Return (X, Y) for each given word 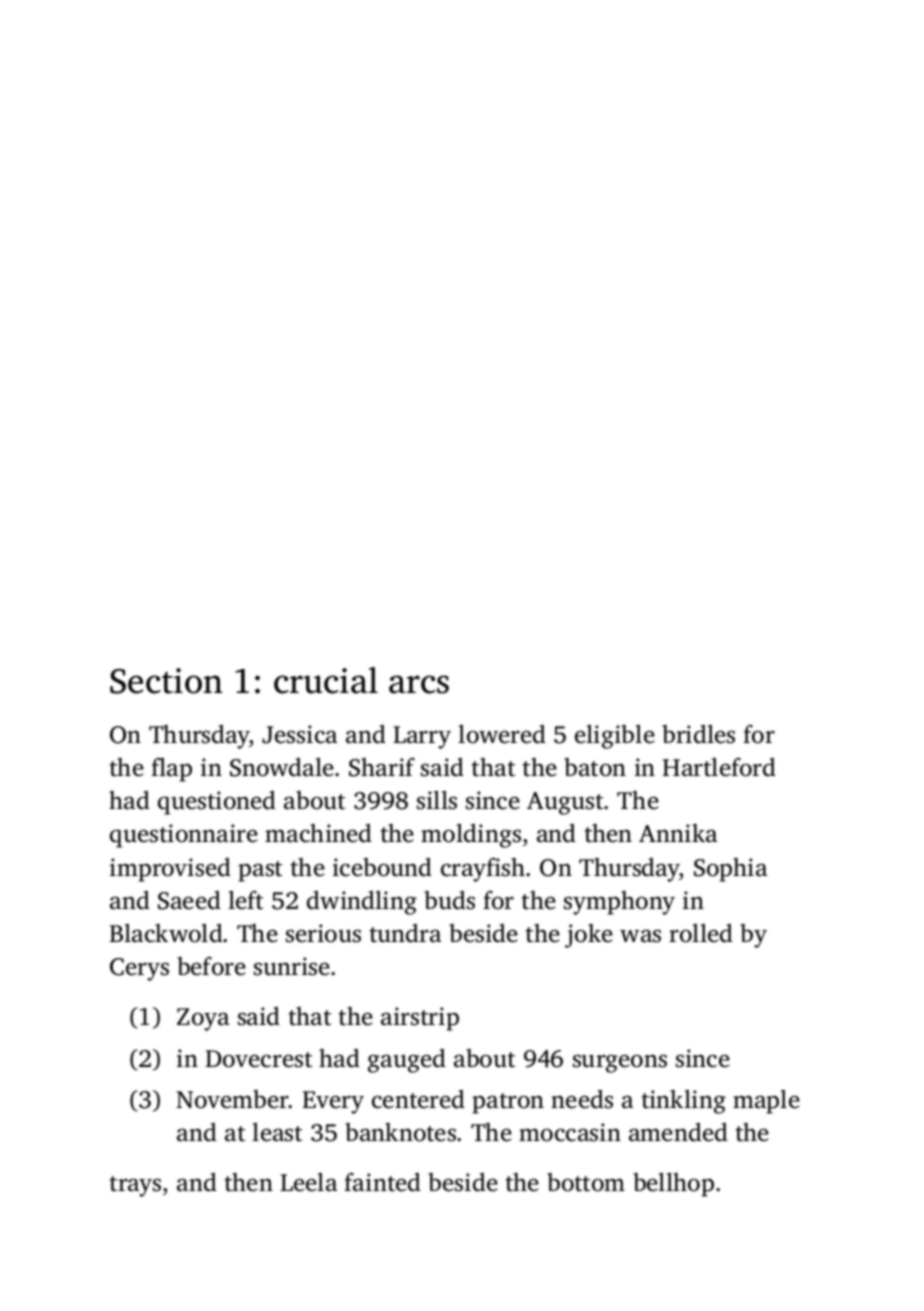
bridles (698, 734)
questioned (217, 803)
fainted (382, 1182)
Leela (308, 1182)
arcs (419, 684)
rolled (701, 933)
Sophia (730, 870)
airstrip (420, 1019)
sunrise (292, 966)
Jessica (299, 734)
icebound (382, 867)
